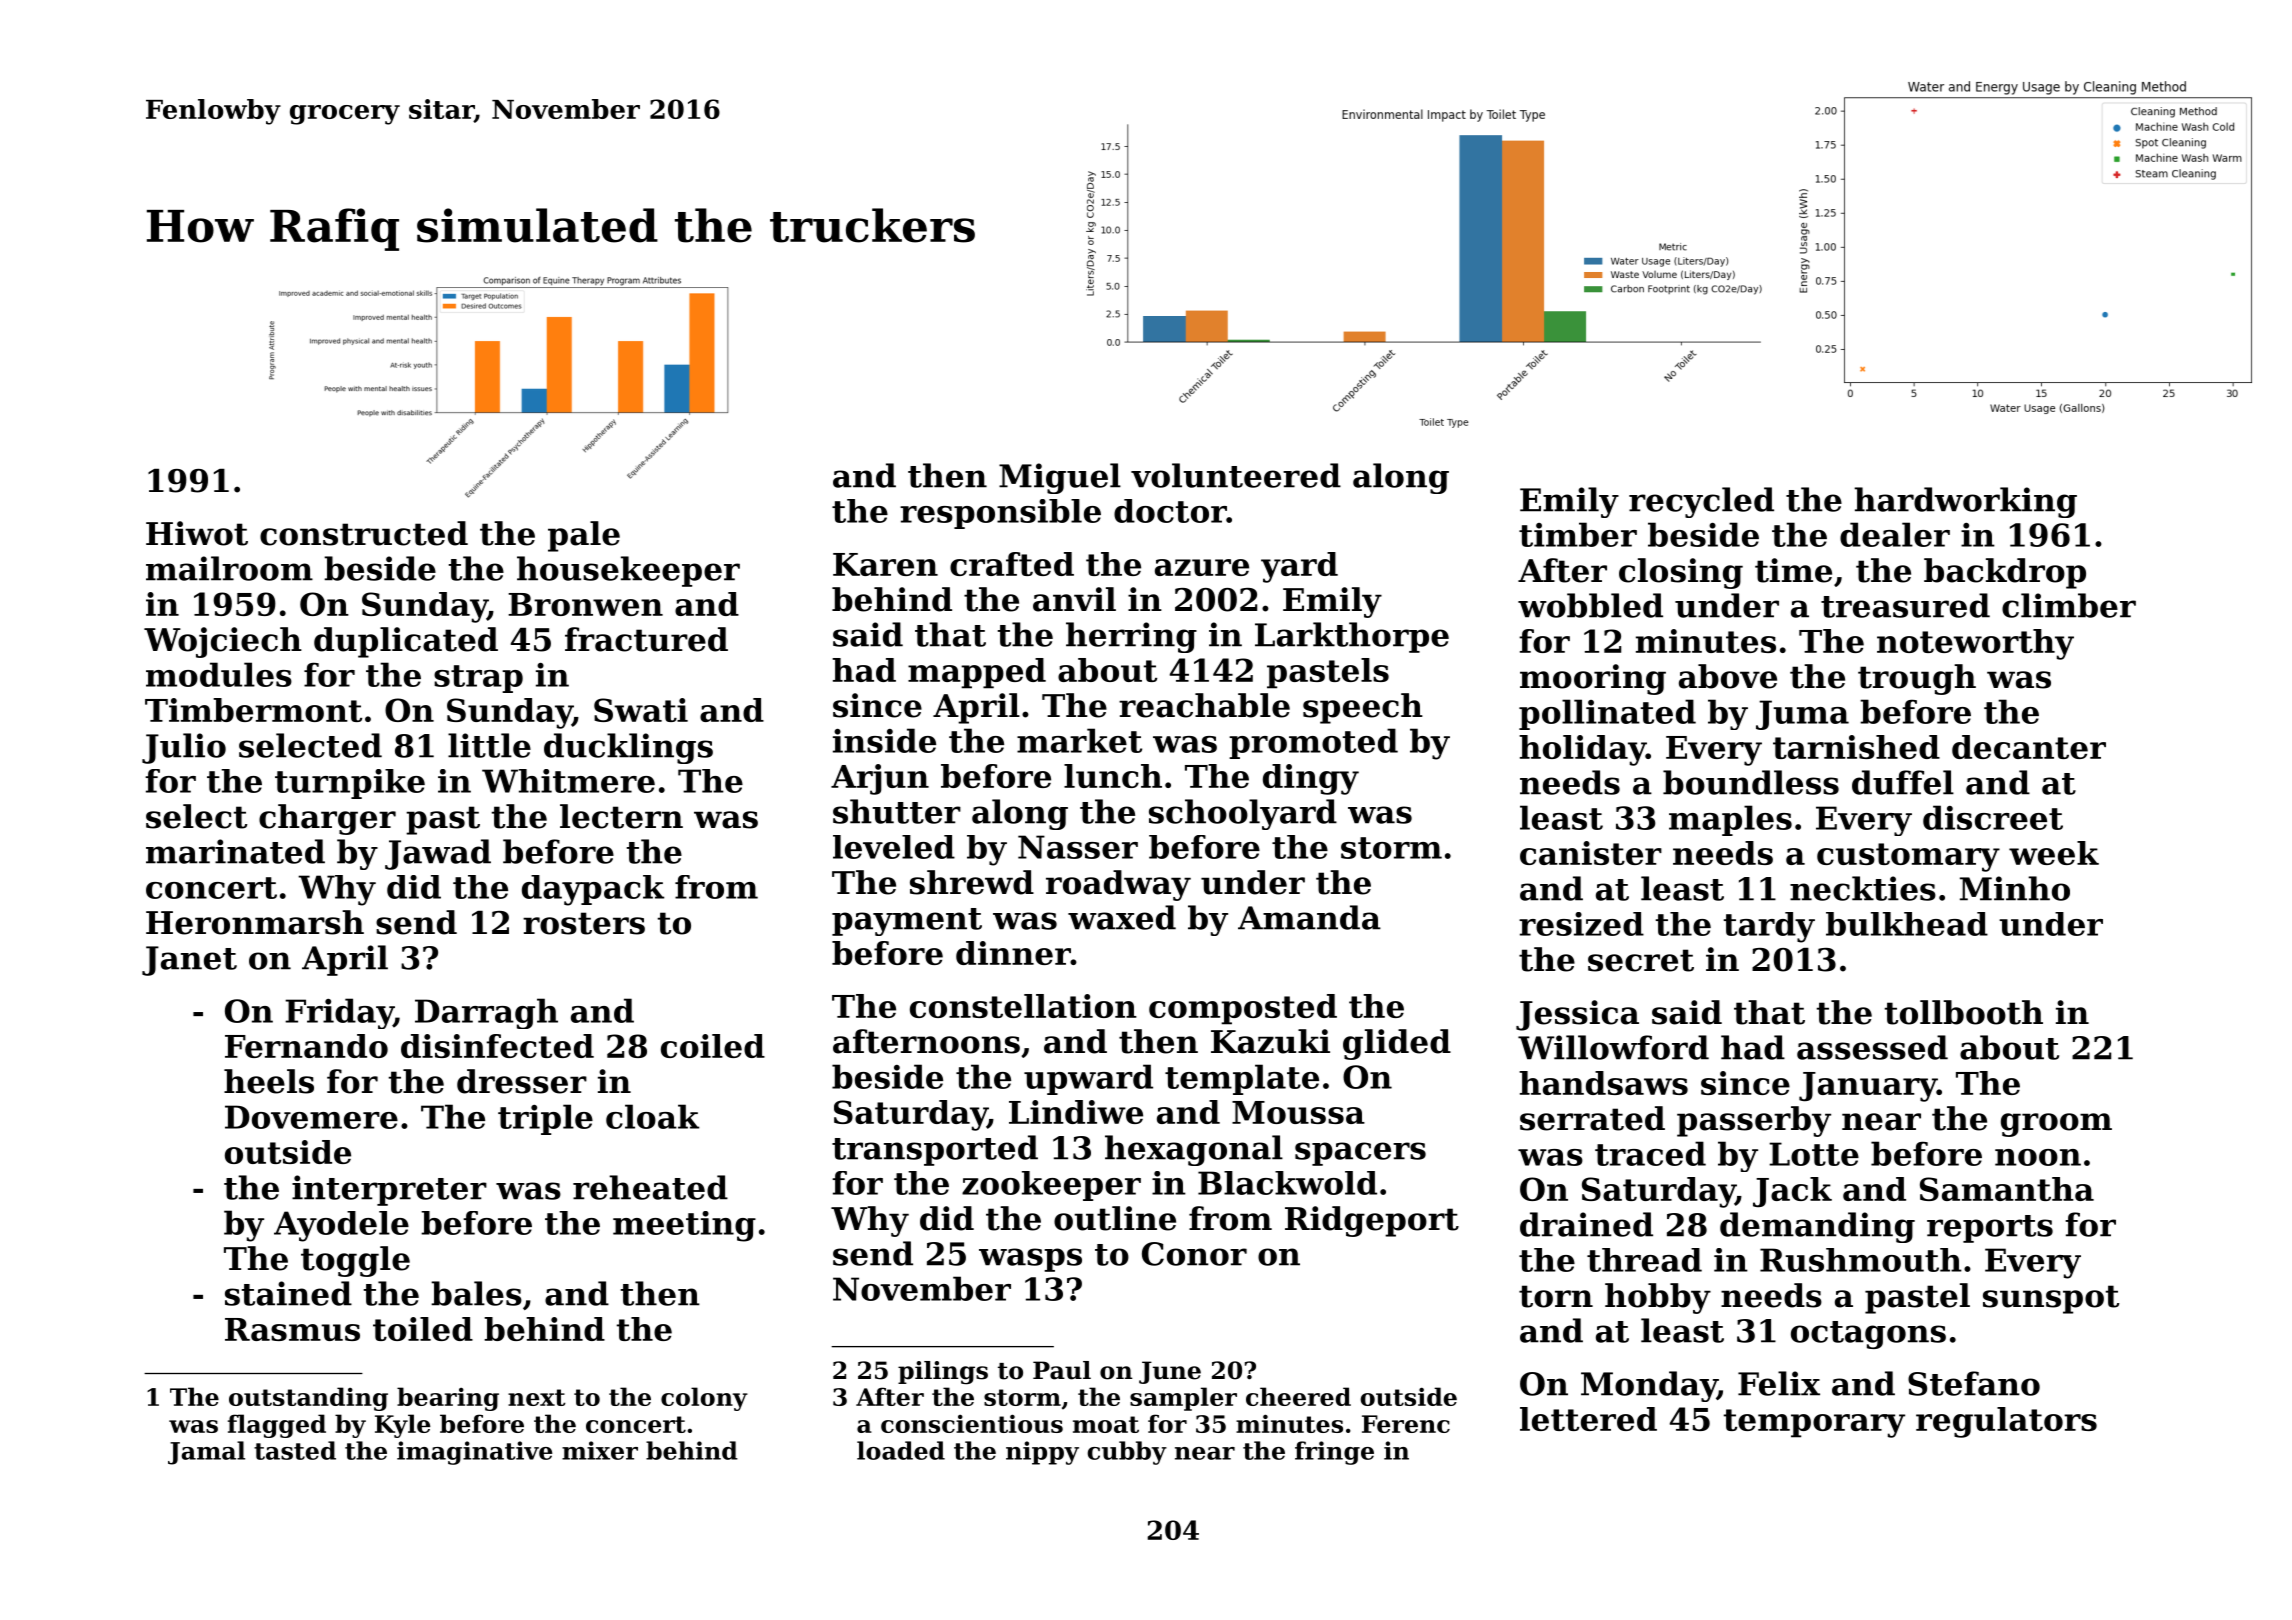 Image resolution: width=2292 pixels, height=1620 pixels. I want to click on recycled, so click(1701, 502).
